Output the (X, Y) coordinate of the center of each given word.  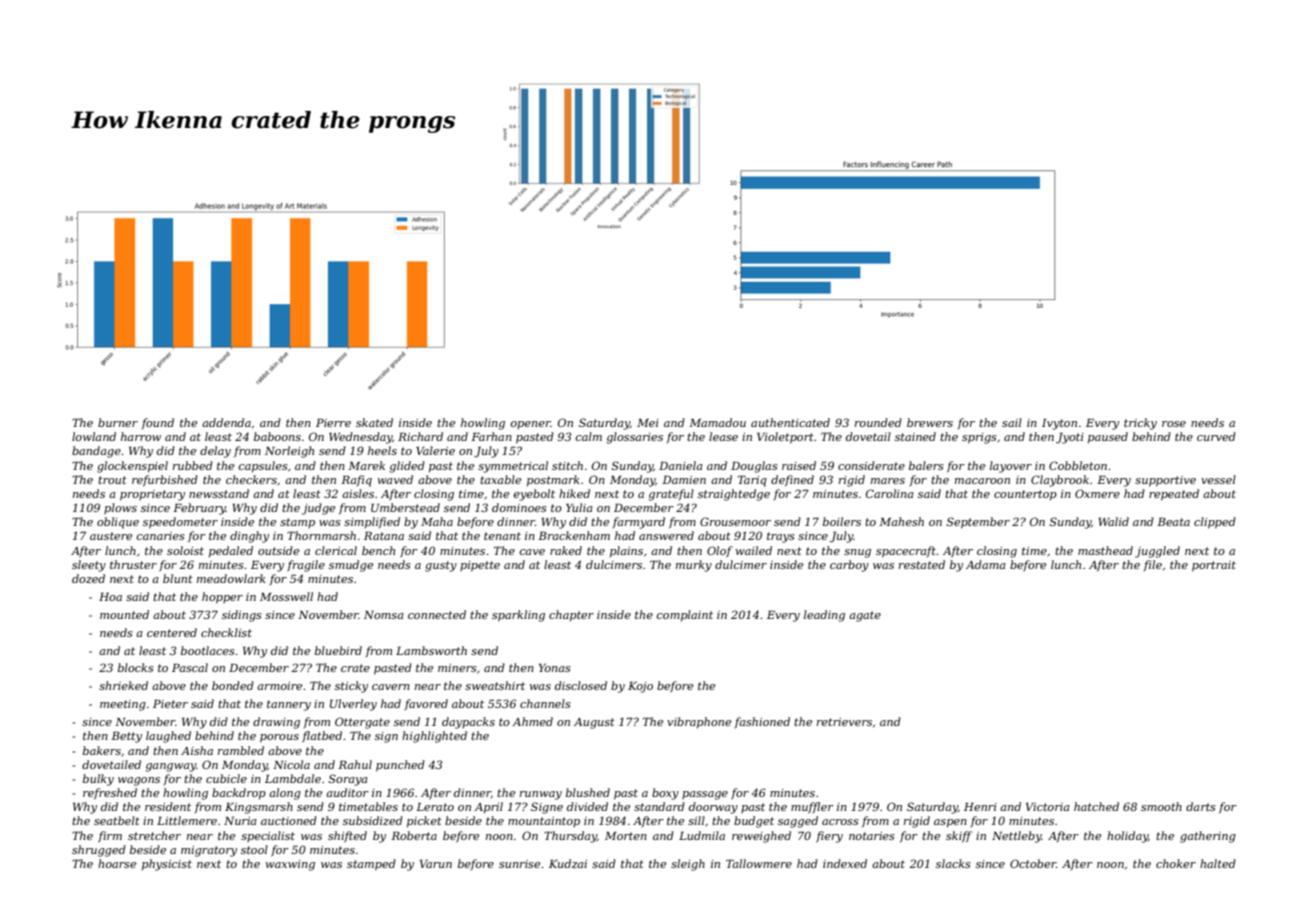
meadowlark (231, 578)
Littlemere (187, 820)
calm (589, 436)
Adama (986, 564)
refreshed (110, 793)
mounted (124, 614)
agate (865, 616)
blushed (588, 792)
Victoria (1048, 807)
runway (541, 795)
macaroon (982, 481)
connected (437, 614)
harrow (141, 436)
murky (694, 566)
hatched (1096, 806)
